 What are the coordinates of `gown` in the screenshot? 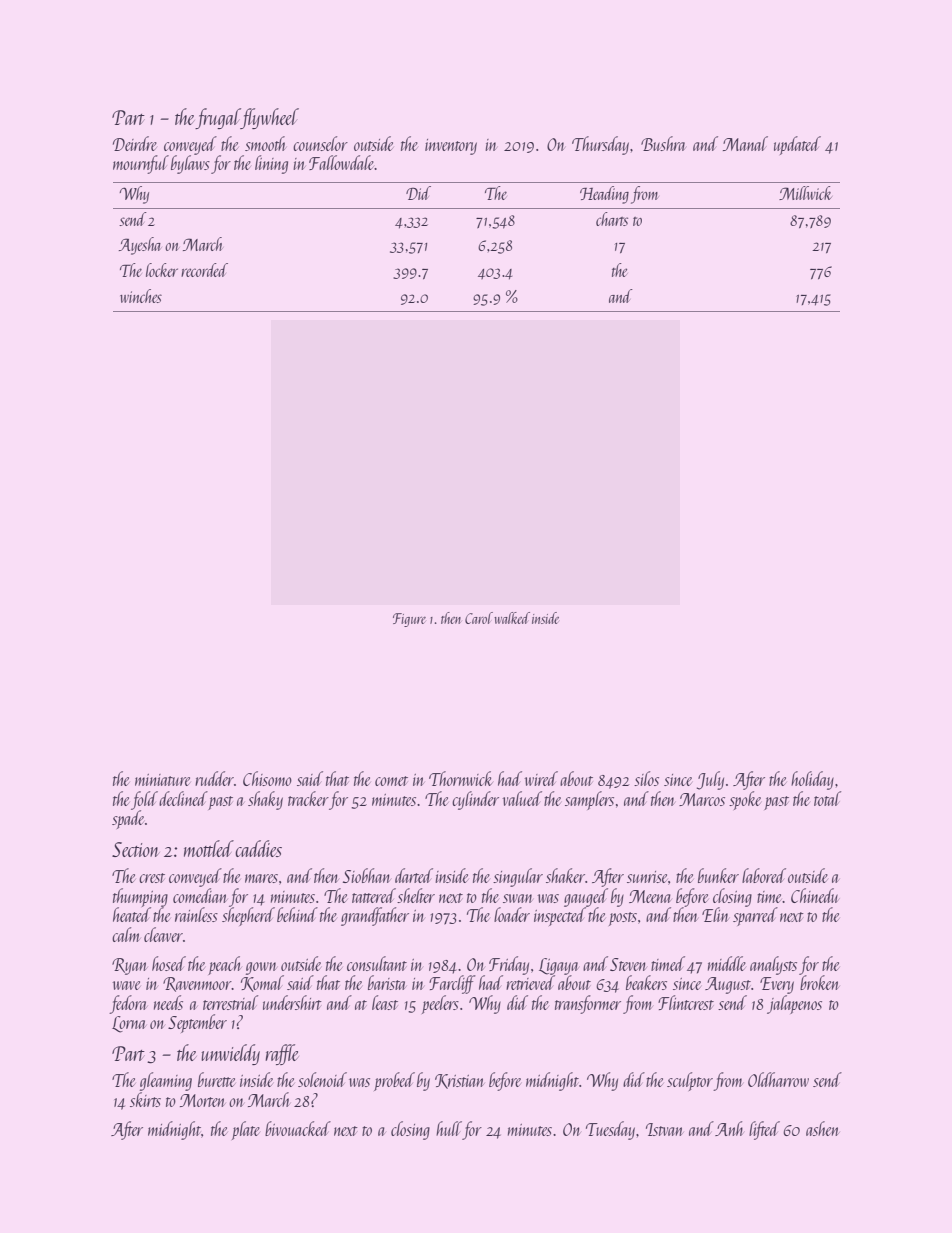 It's located at (261, 968).
